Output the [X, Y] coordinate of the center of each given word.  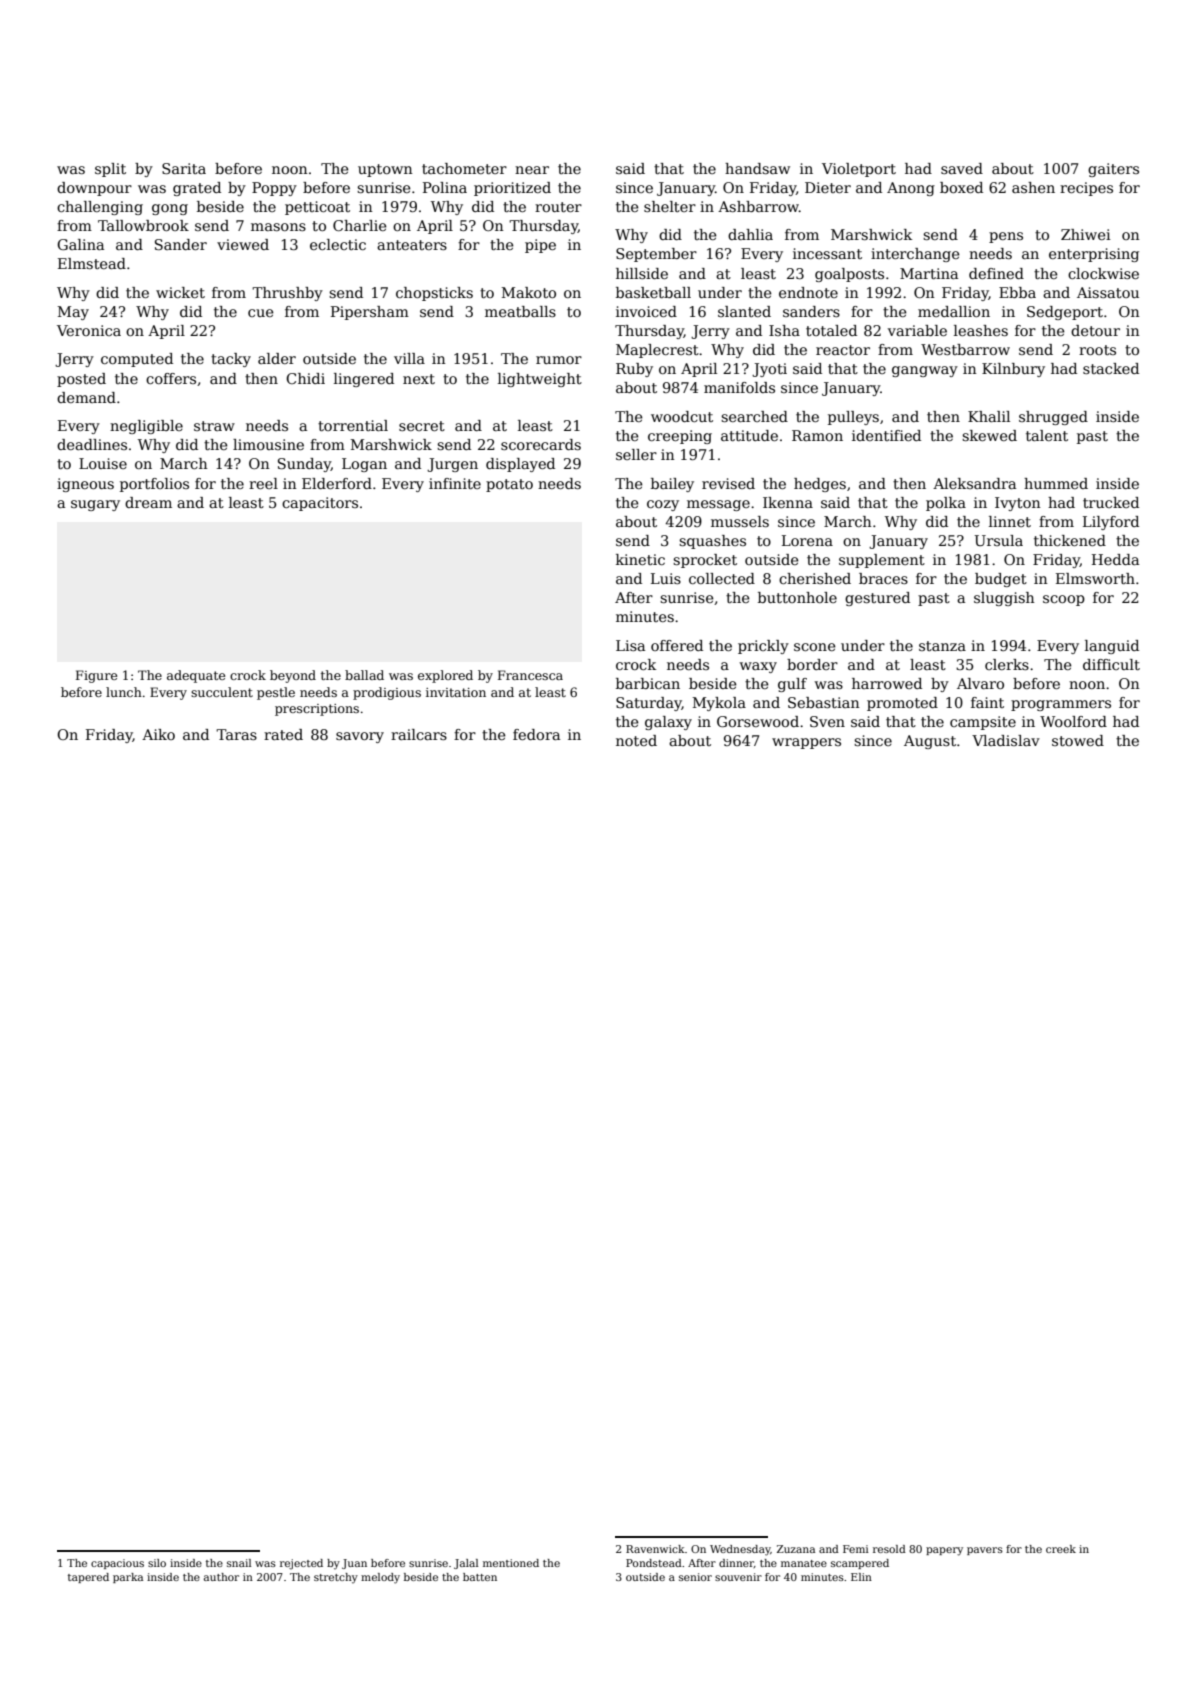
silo [157, 1563]
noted [636, 740]
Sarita [184, 168]
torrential [353, 425]
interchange [915, 255]
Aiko [158, 734]
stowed [1078, 740]
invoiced [646, 311]
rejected [301, 1564]
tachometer [464, 168]
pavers [985, 1551]
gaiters [1113, 170]
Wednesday [740, 1550]
